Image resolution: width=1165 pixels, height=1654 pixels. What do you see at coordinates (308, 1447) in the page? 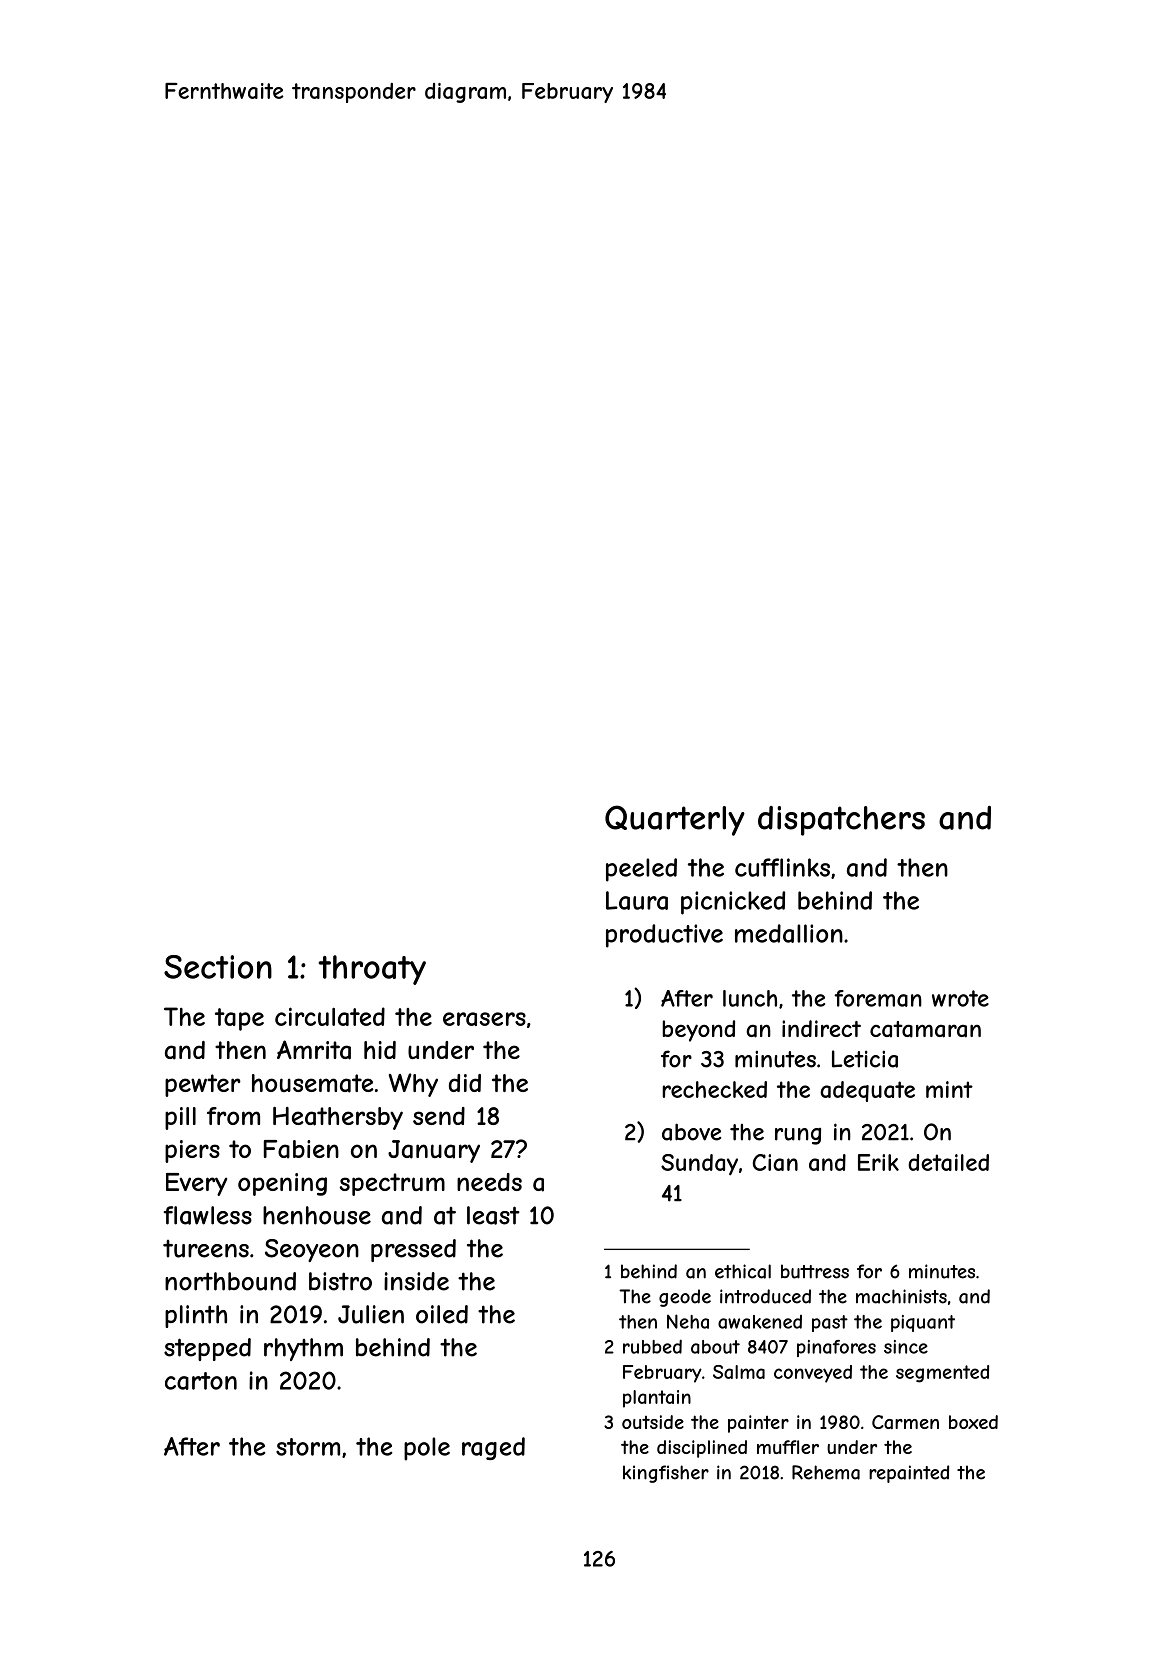
I see `storm` at bounding box center [308, 1447].
